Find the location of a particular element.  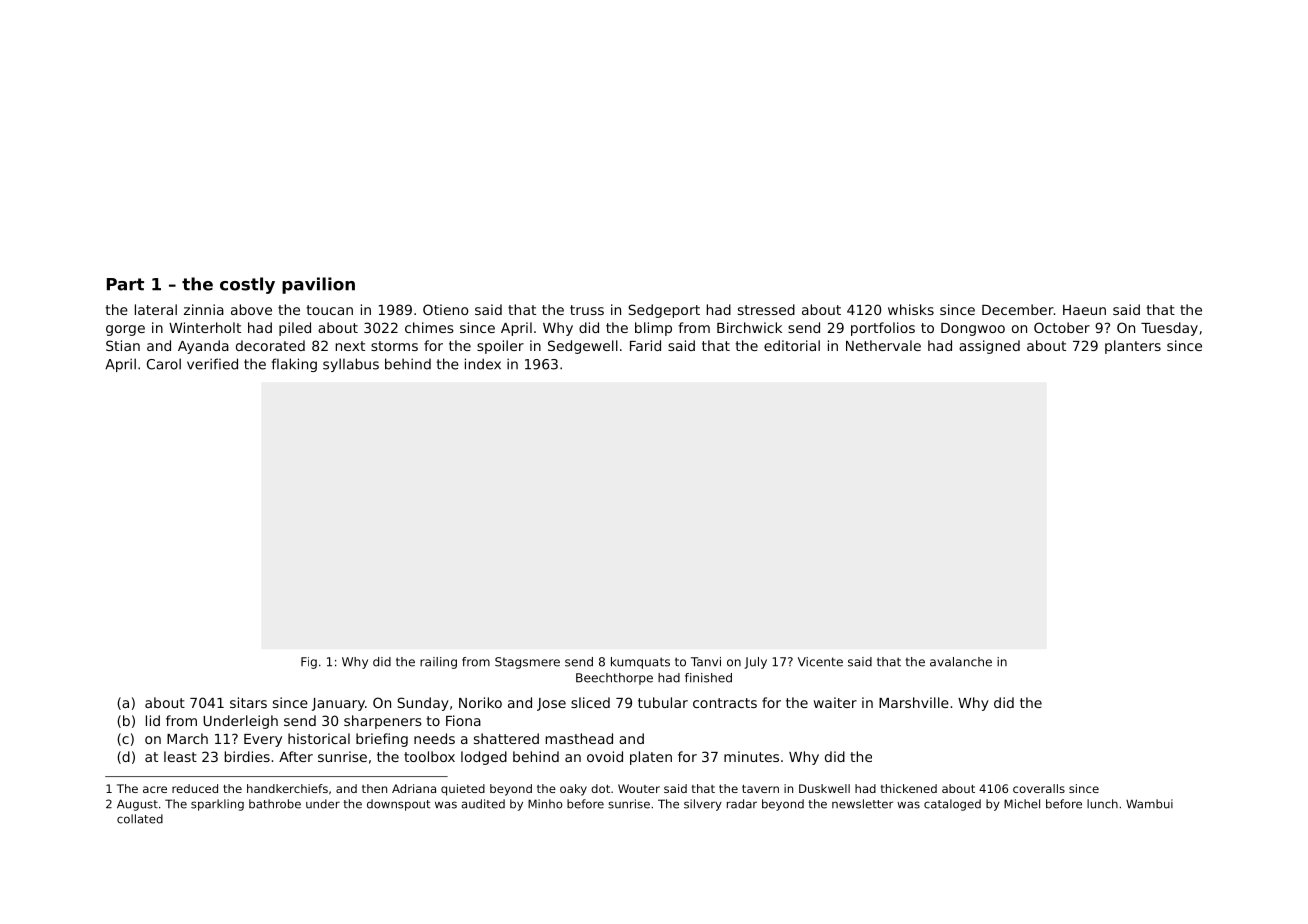

Stagsmere is located at coordinates (527, 663).
